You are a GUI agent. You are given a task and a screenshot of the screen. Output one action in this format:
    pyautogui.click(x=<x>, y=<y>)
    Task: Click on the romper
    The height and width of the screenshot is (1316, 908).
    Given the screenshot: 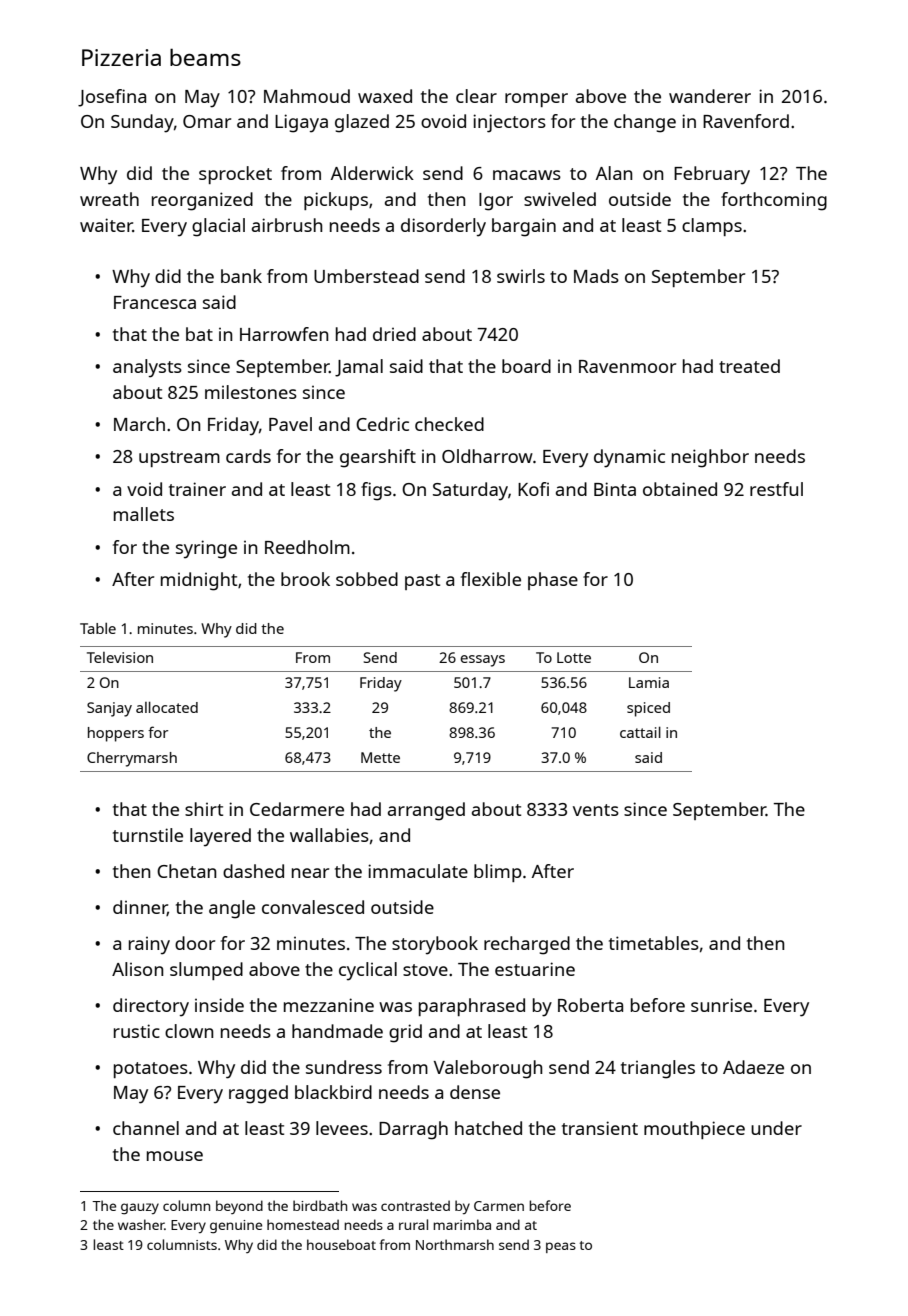 What is the action you would take?
    pyautogui.click(x=536, y=100)
